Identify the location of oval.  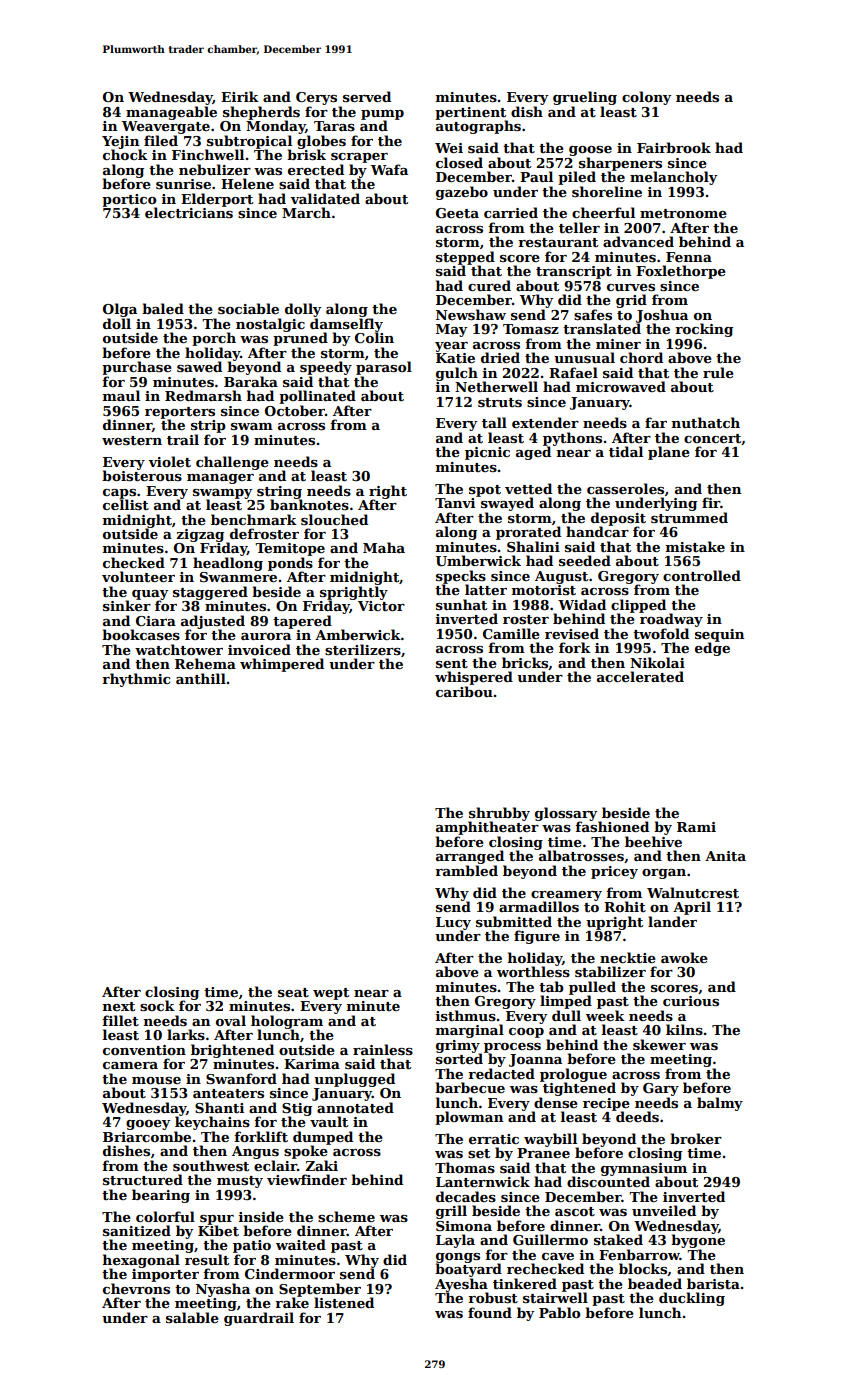
(231, 1020).
